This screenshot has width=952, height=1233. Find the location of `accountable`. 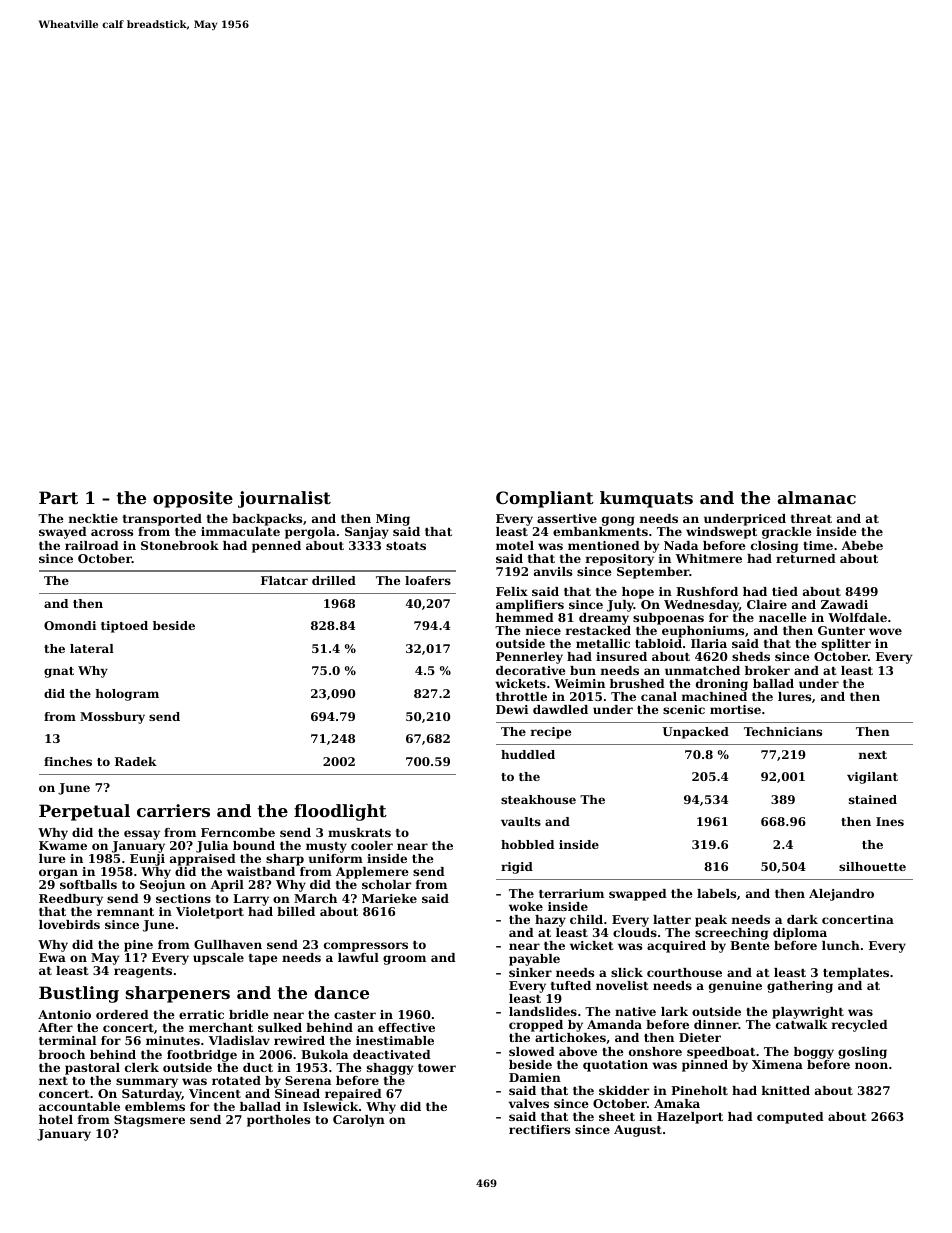

accountable is located at coordinates (79, 1106).
